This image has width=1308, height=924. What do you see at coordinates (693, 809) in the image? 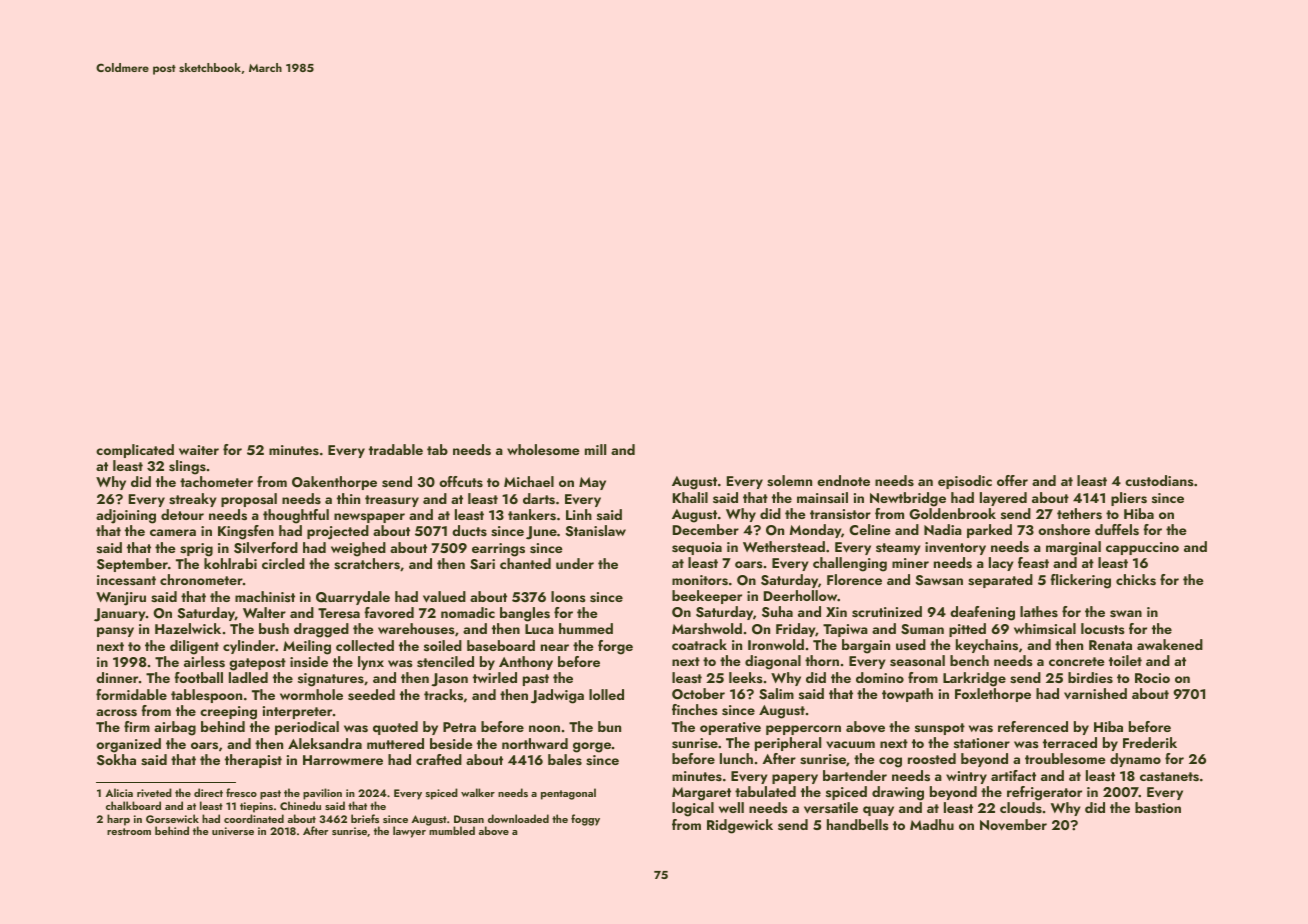
I see `logical` at bounding box center [693, 809].
